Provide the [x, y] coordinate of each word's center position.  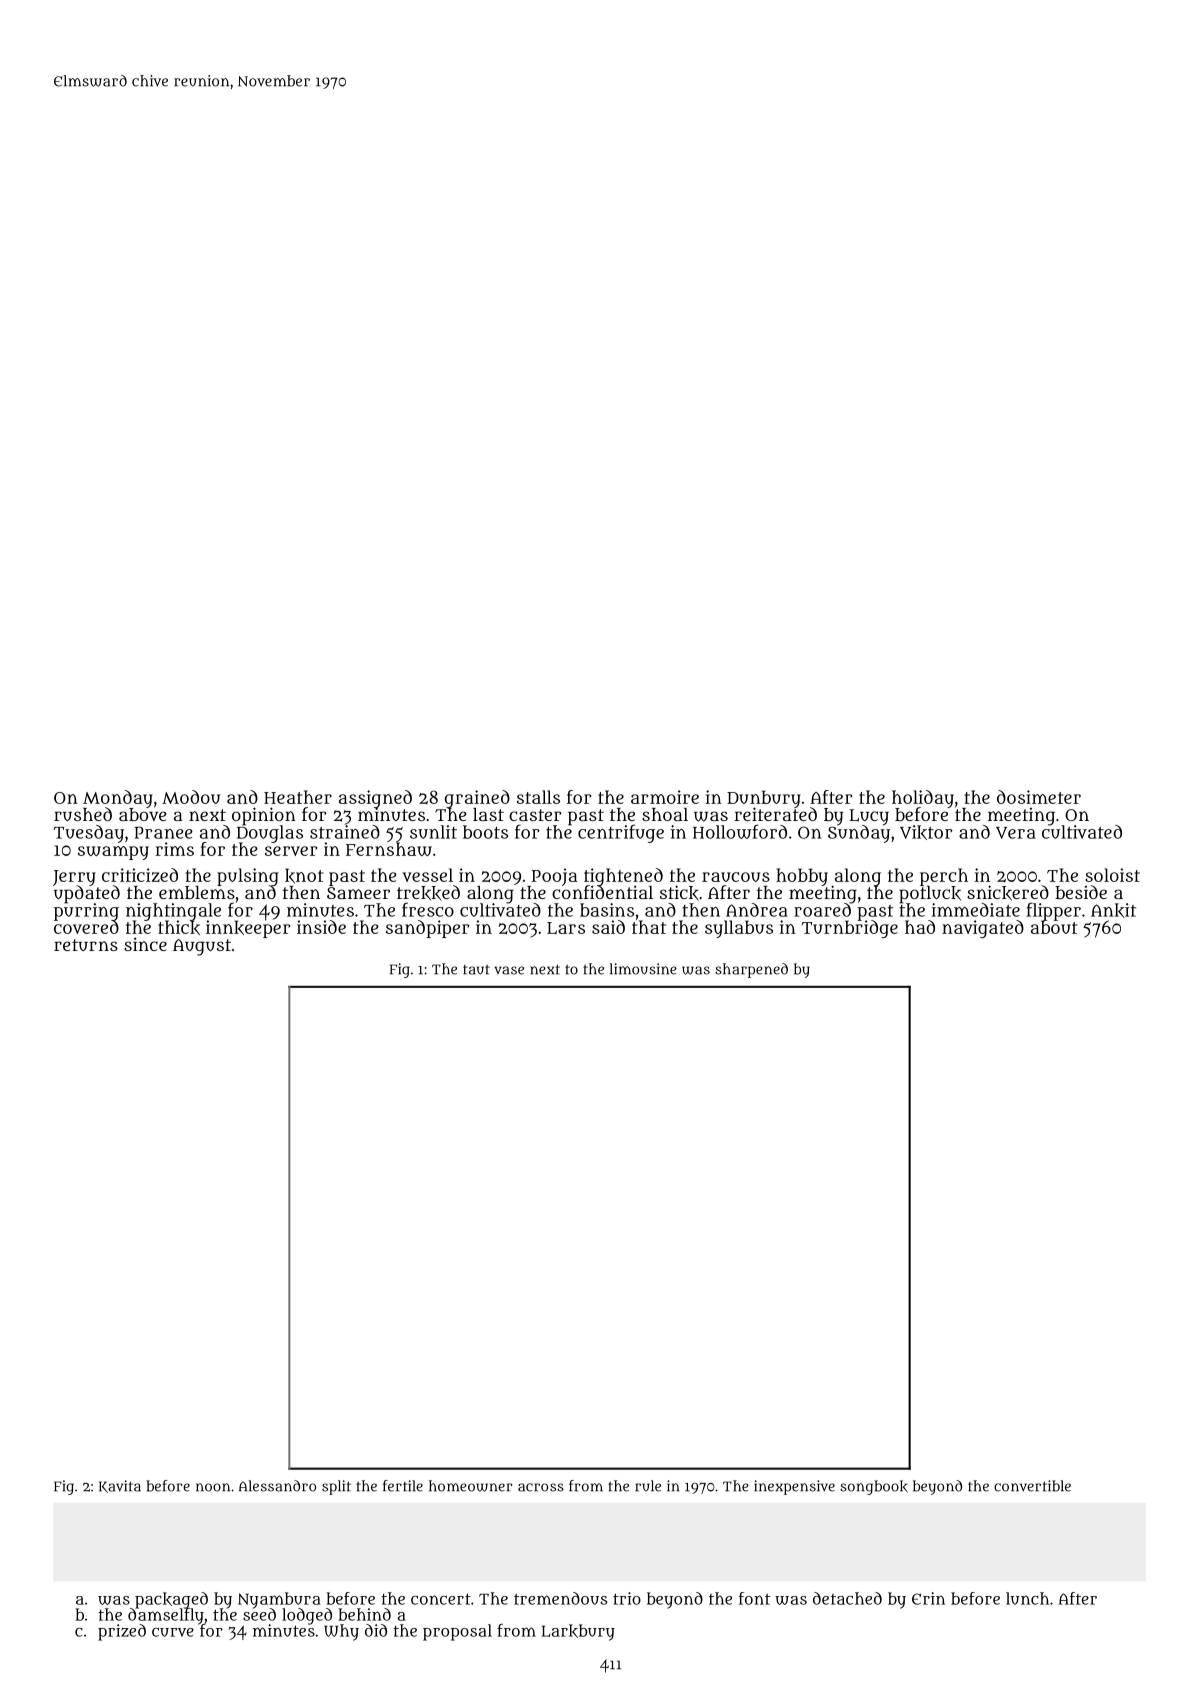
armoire [665, 797]
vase [509, 970]
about [1054, 927]
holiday [923, 799]
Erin [928, 1598]
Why [341, 1632]
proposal [457, 1632]
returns [86, 945]
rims [174, 849]
